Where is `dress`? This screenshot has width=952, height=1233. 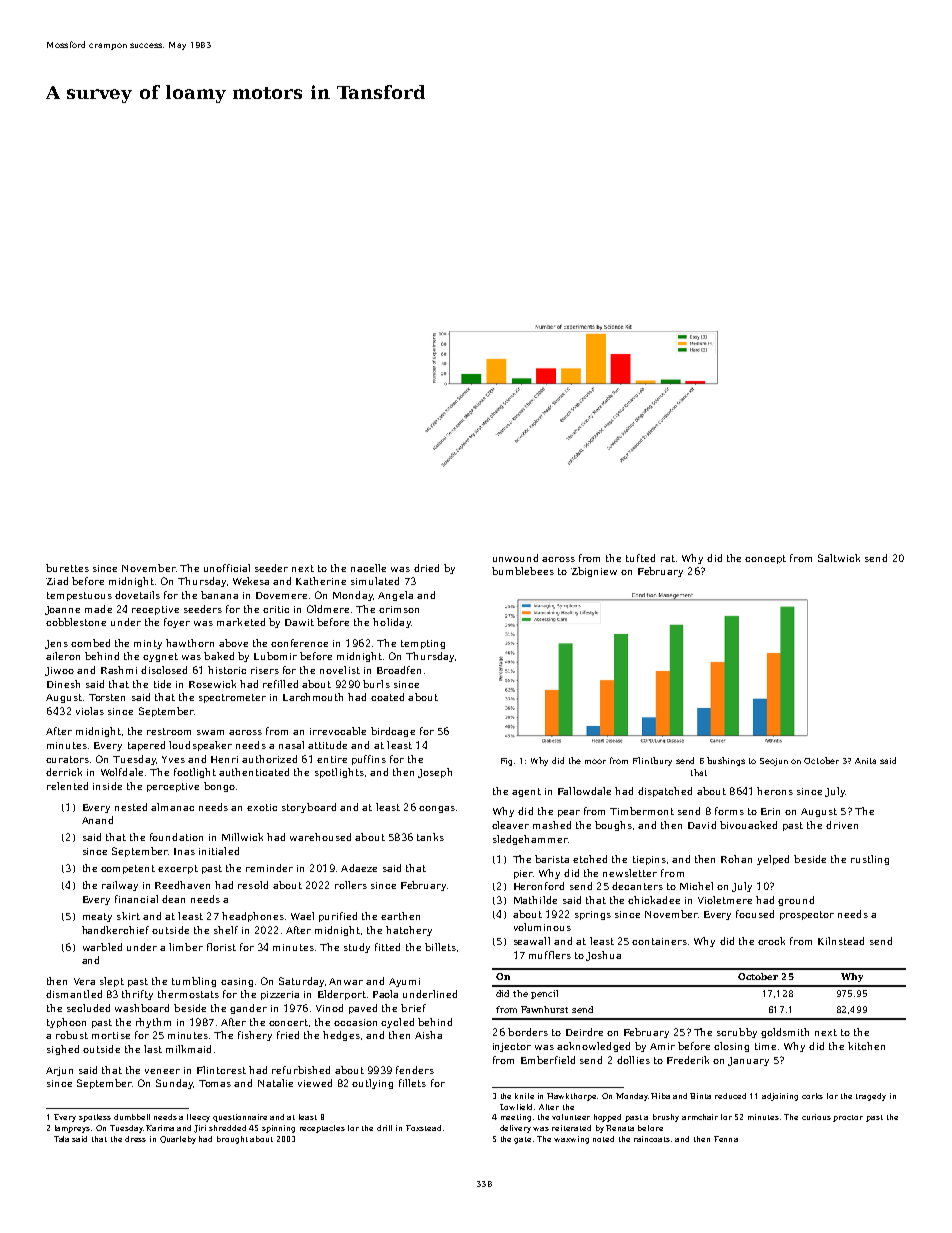
dress is located at coordinates (135, 1139).
